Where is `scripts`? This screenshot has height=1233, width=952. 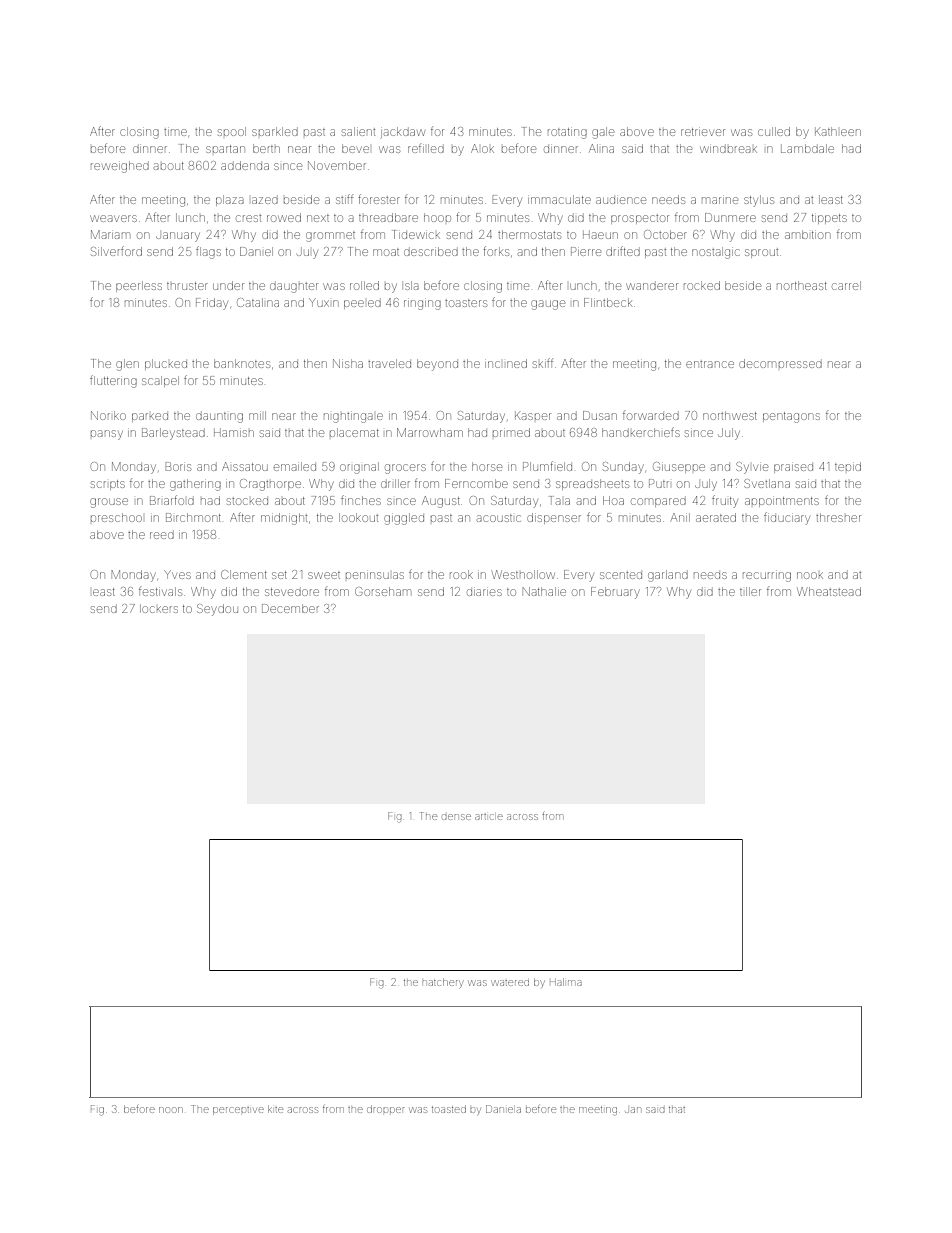 scripts is located at coordinates (108, 485).
